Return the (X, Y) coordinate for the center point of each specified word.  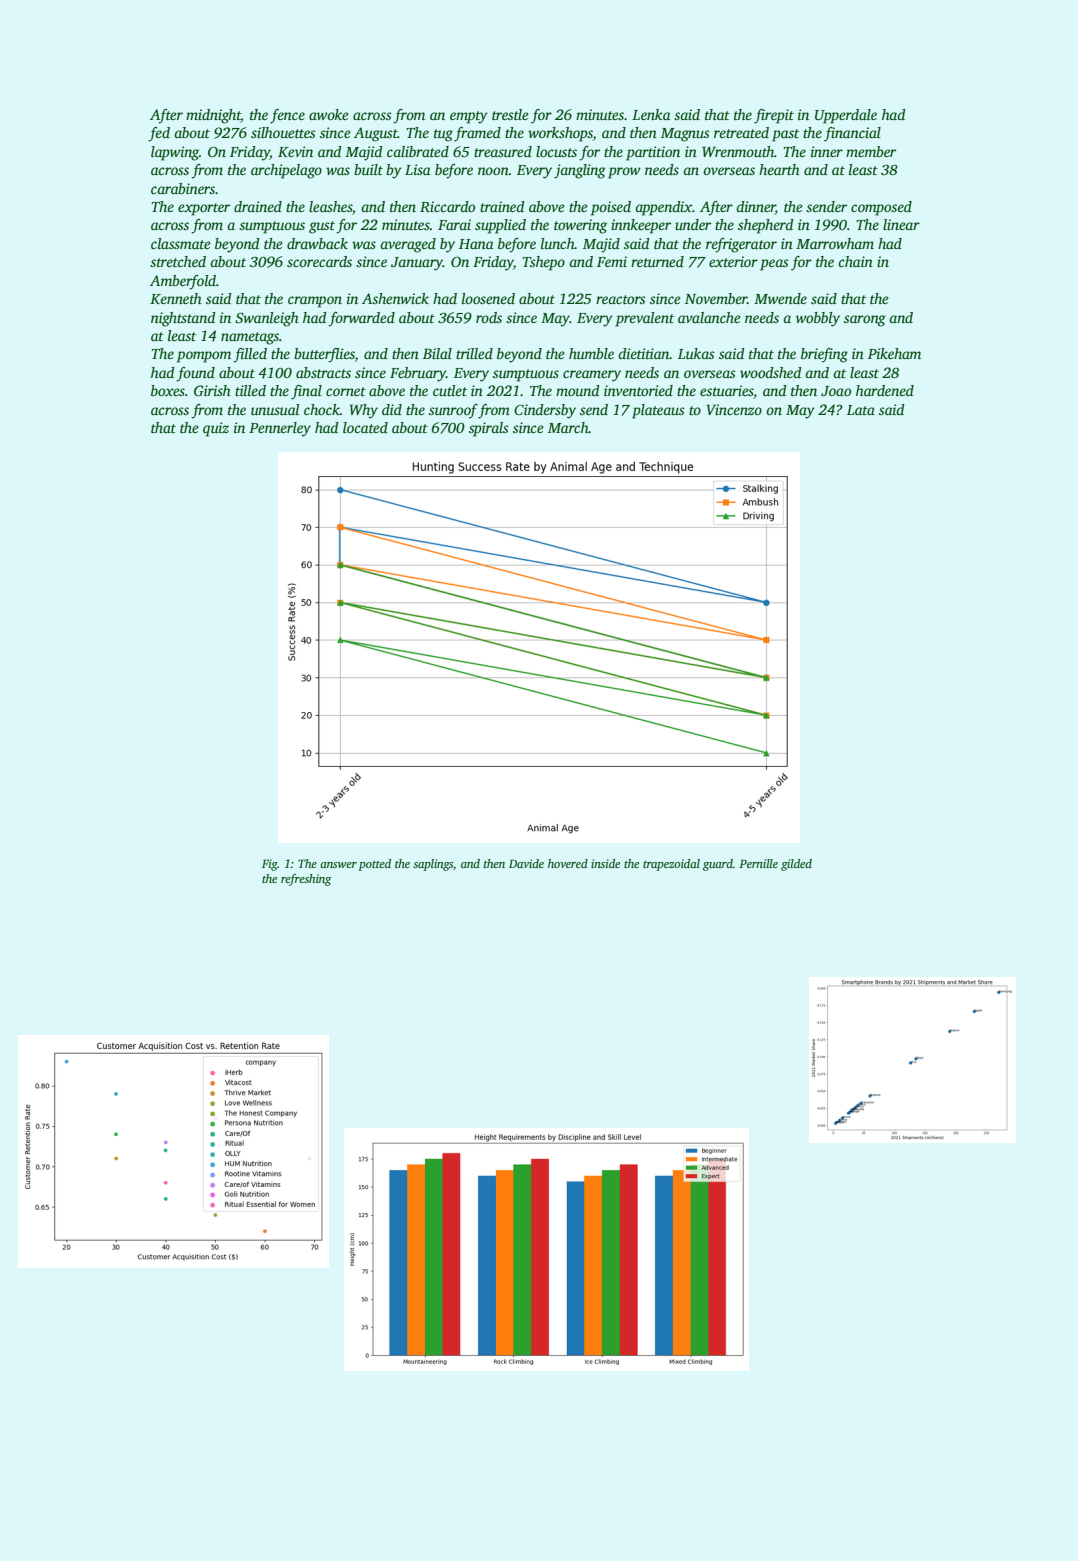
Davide (526, 863)
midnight (213, 116)
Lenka (651, 114)
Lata (861, 410)
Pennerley (280, 429)
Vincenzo (734, 409)
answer (338, 865)
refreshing (306, 880)
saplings (433, 865)
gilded (796, 865)
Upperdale (846, 116)
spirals (489, 429)
